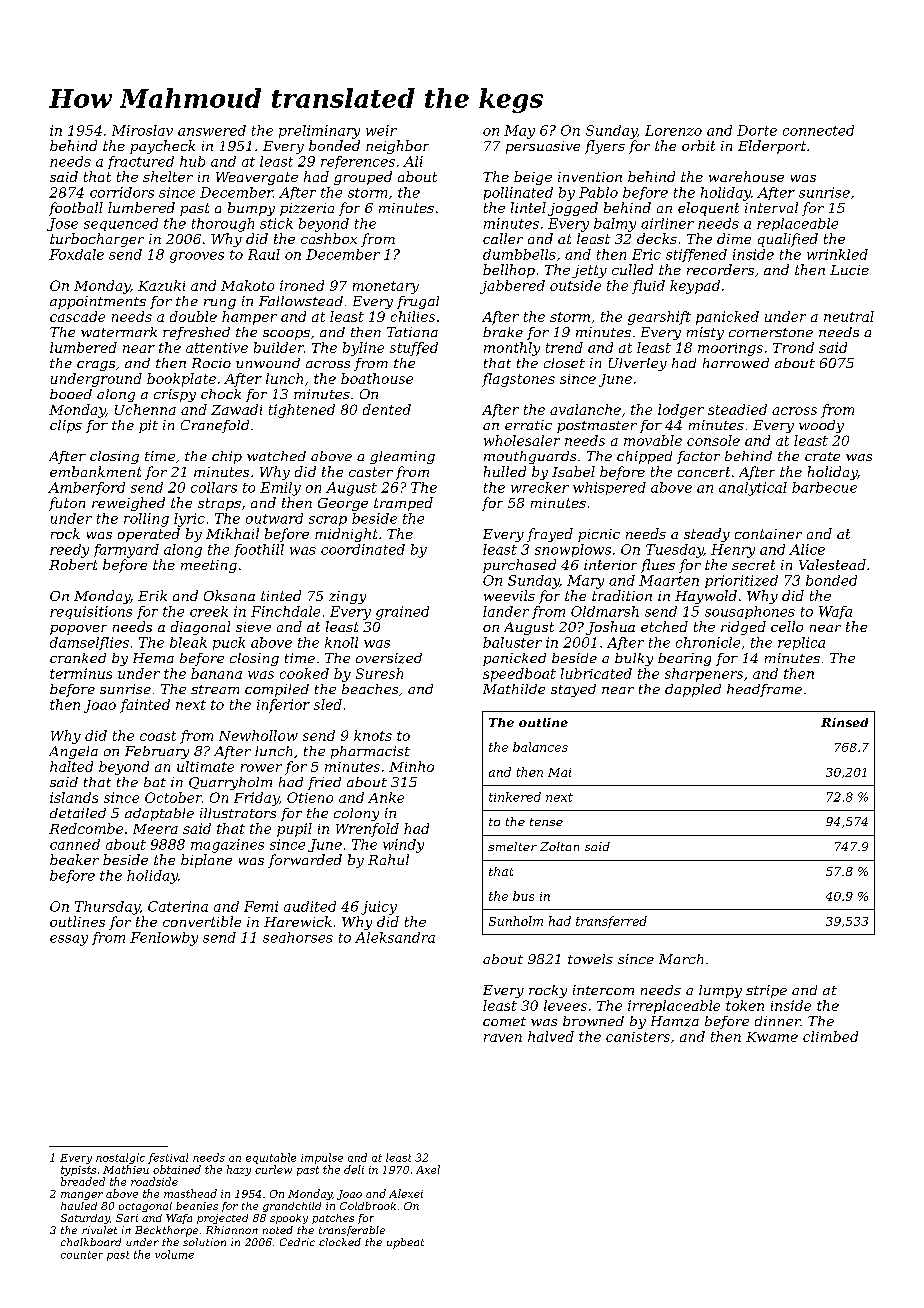  Describe the element at coordinates (837, 254) in the screenshot. I see `wrinkled` at that location.
